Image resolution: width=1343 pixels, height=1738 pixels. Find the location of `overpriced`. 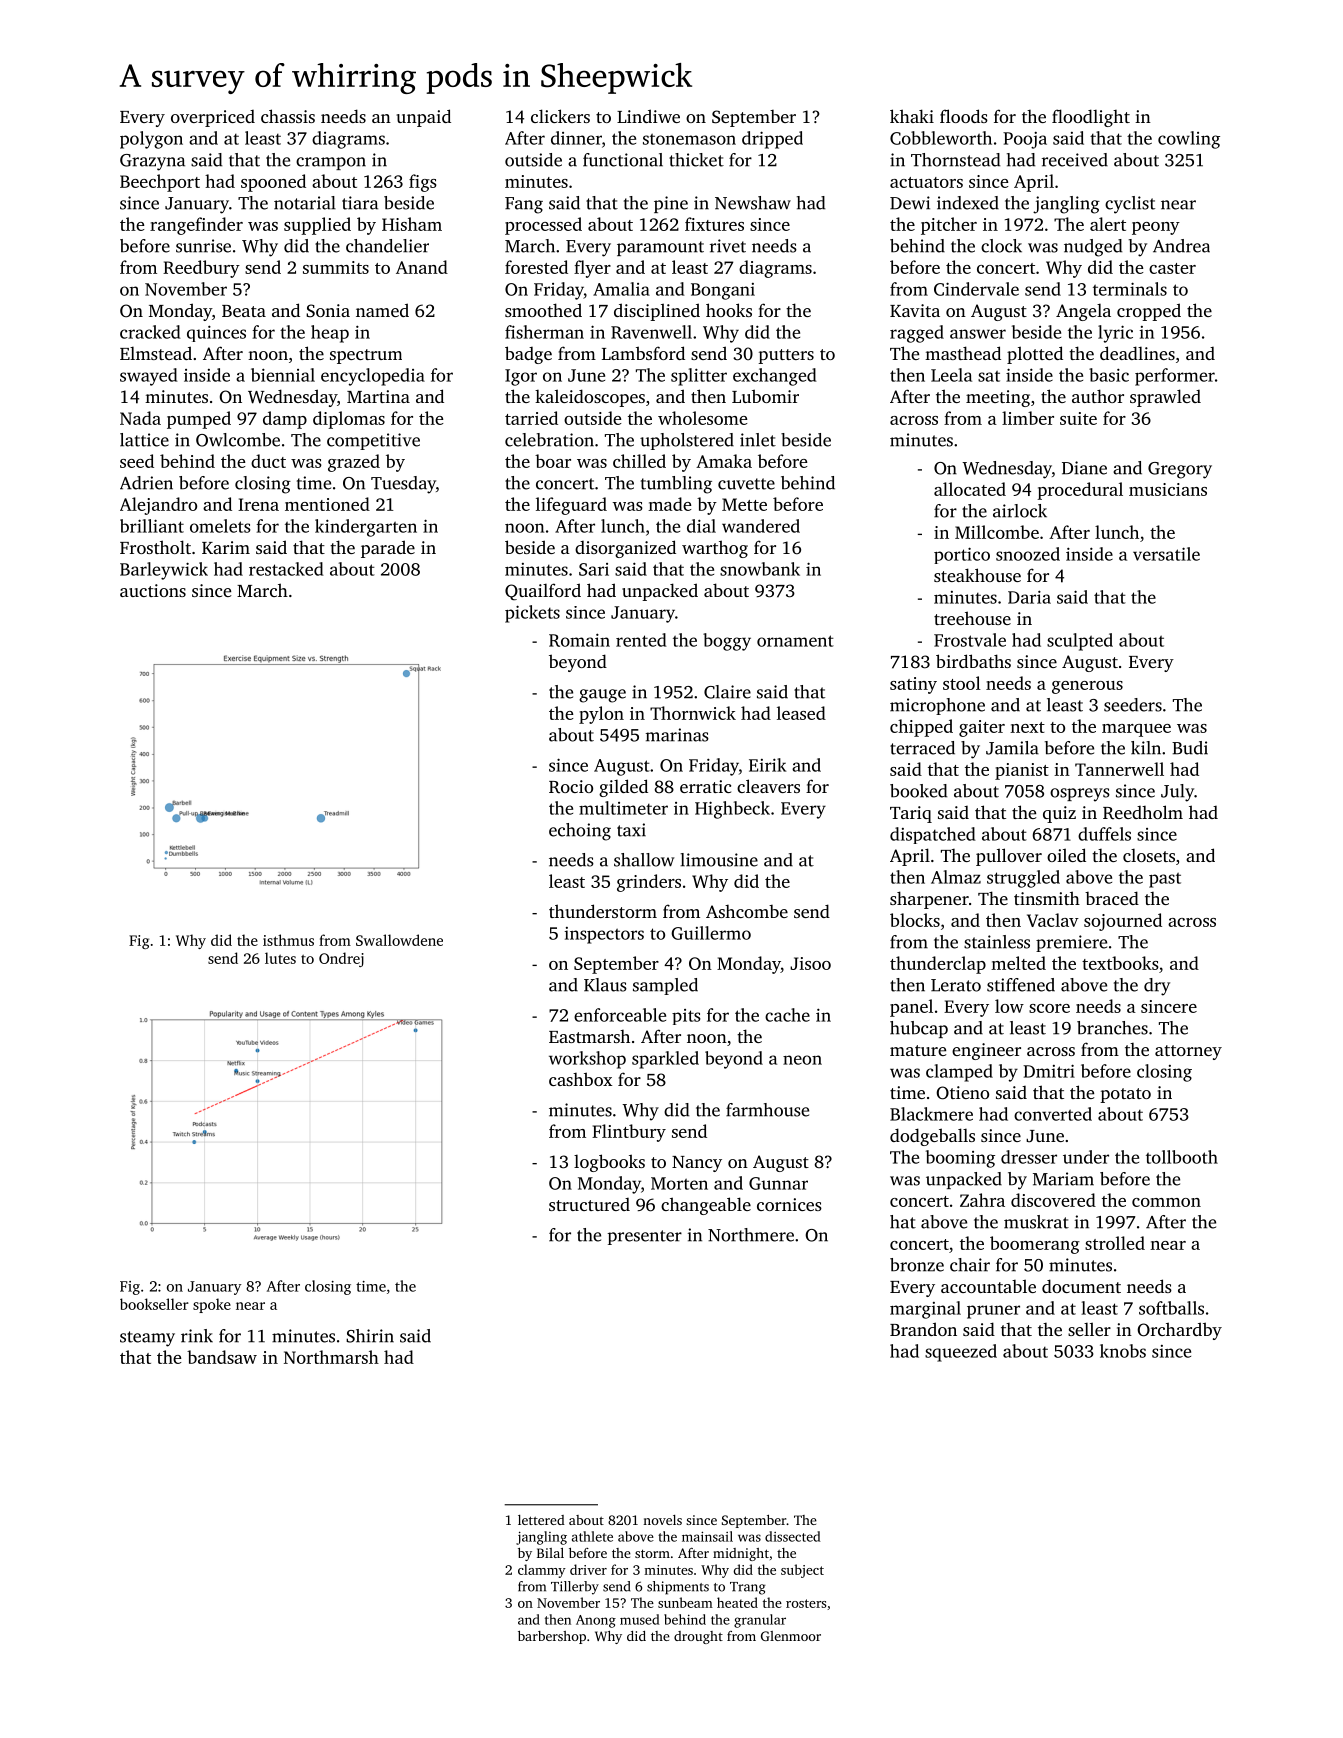

overpriced is located at coordinates (213, 118).
